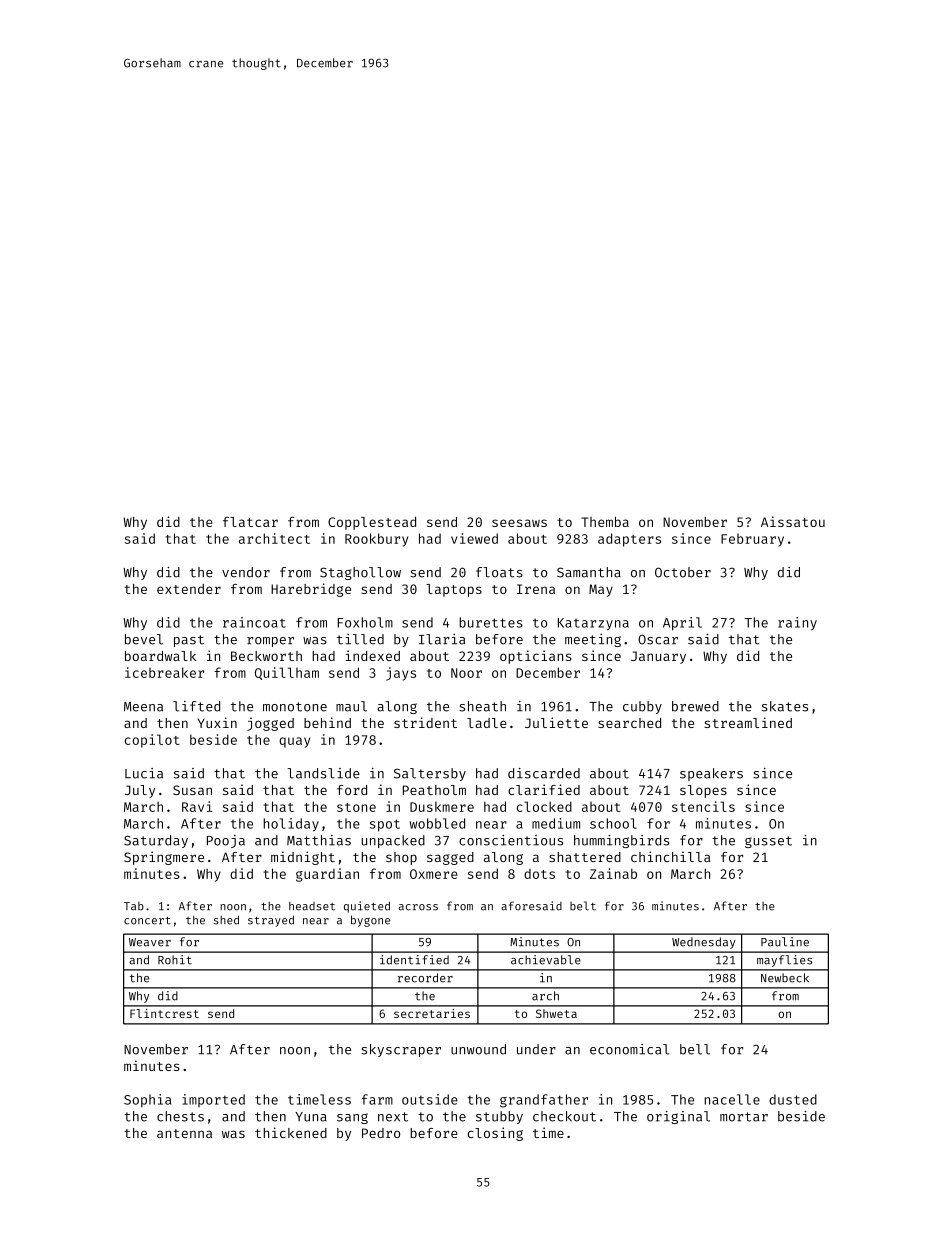 This screenshot has height=1233, width=952. I want to click on flatcar, so click(250, 522).
